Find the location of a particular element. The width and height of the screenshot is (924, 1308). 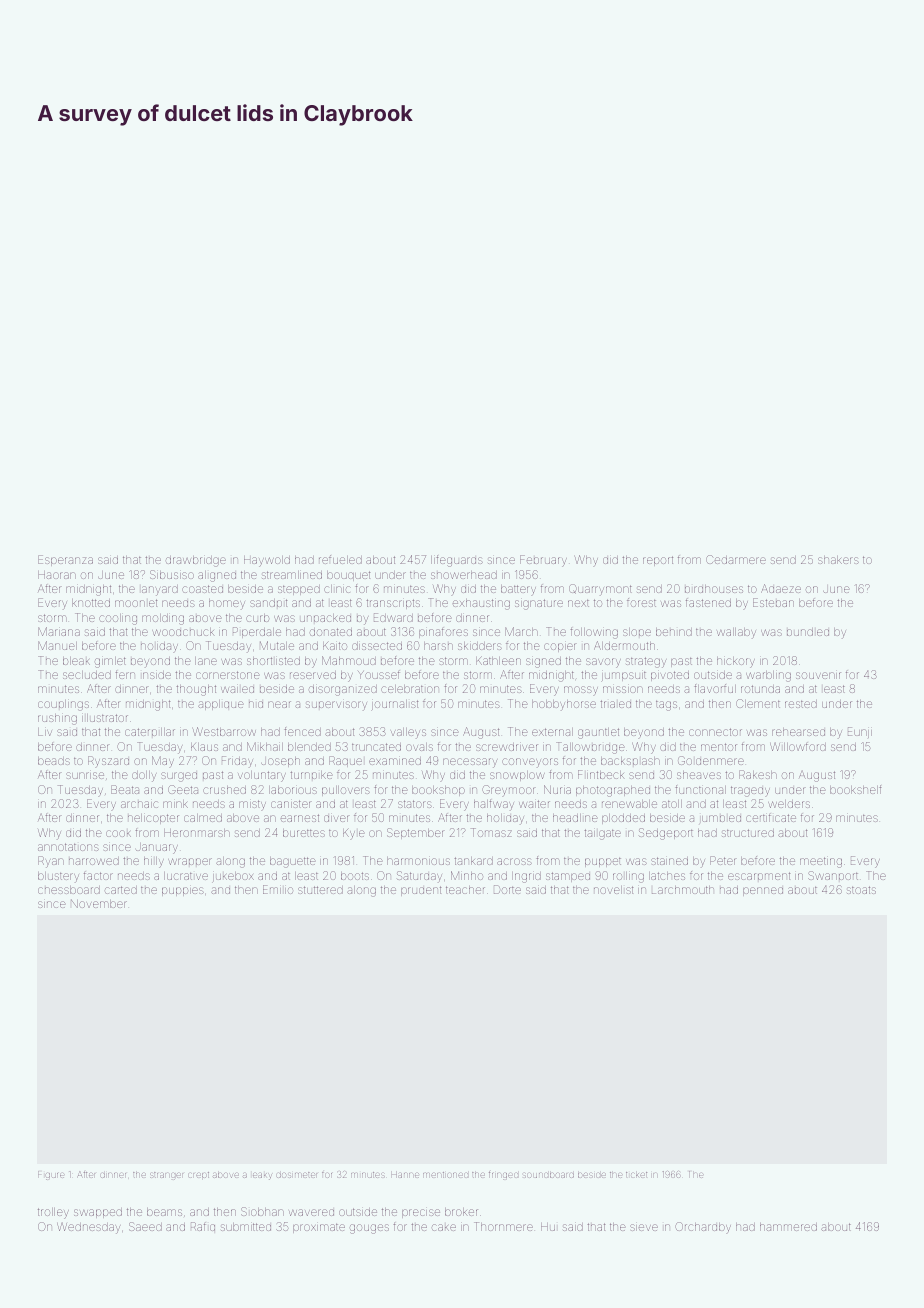

exhausting is located at coordinates (481, 604).
